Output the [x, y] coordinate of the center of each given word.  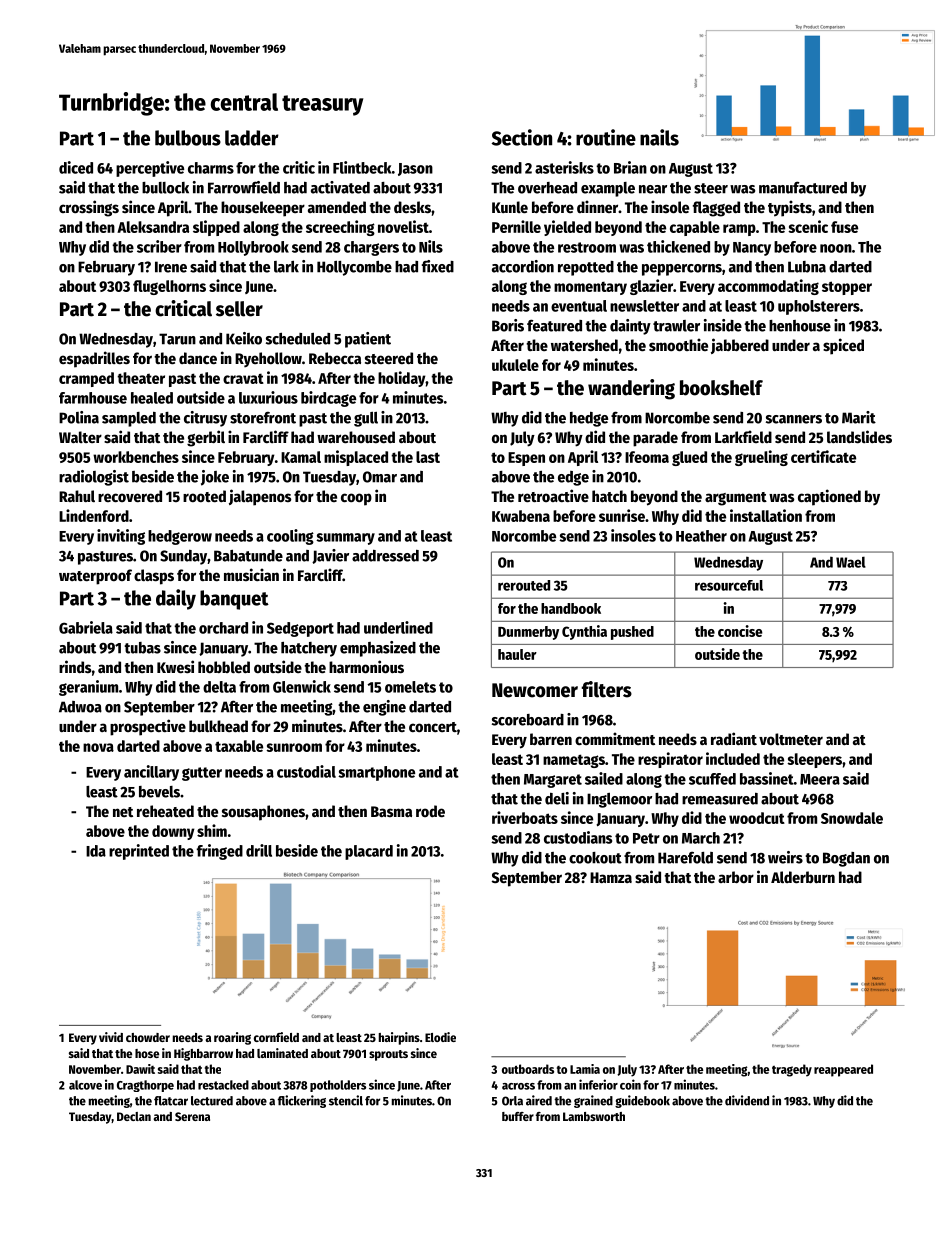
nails [659, 137]
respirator [670, 760]
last [428, 457]
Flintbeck [362, 167]
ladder [252, 138]
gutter [202, 774]
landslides [859, 436]
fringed [220, 852]
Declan [134, 1116]
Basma [391, 811]
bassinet [767, 778]
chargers [371, 248]
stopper [847, 288]
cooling [290, 537]
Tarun [177, 339]
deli [557, 798]
